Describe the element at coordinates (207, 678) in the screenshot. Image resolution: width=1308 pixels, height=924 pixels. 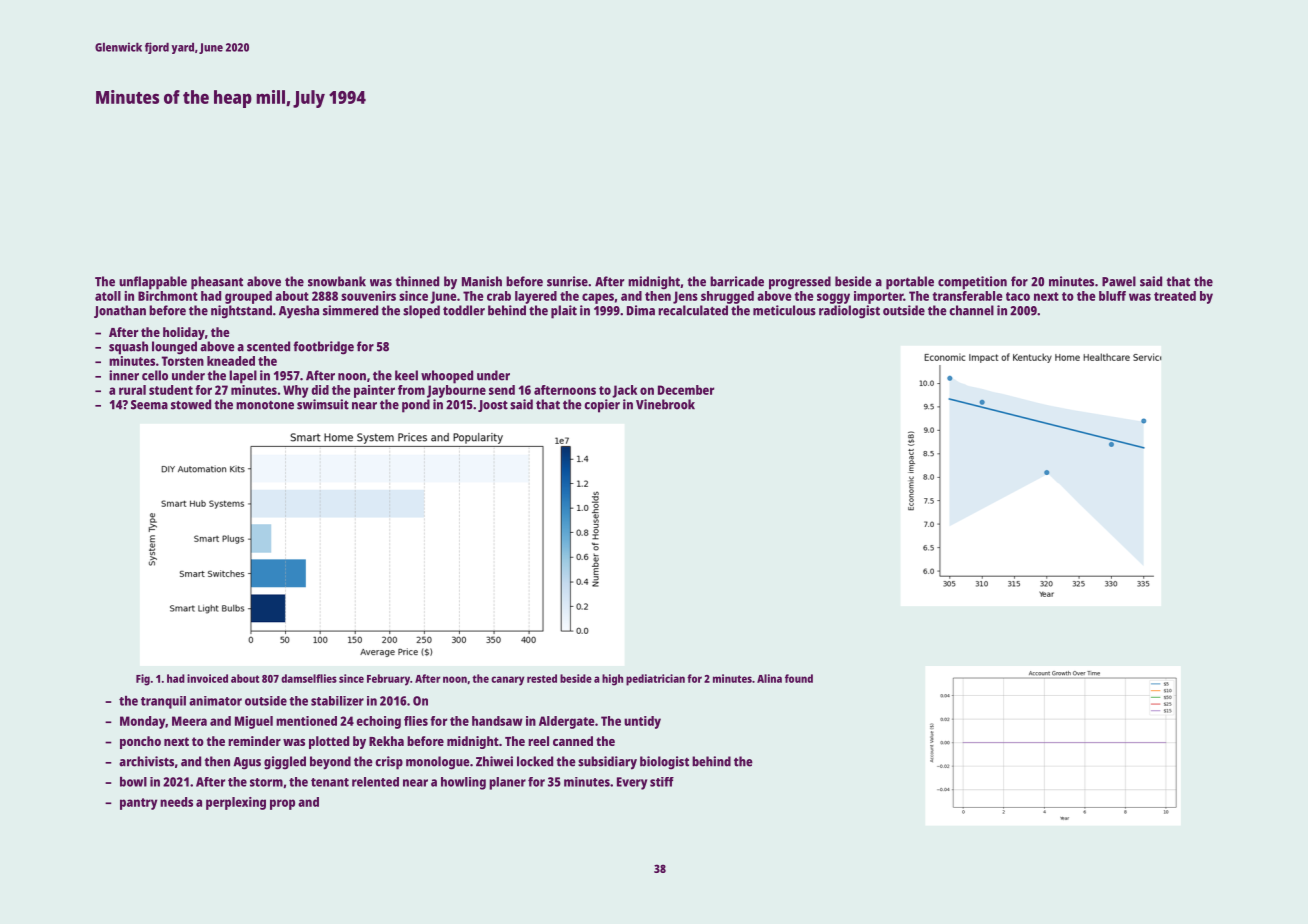
I see `invoiced` at that location.
